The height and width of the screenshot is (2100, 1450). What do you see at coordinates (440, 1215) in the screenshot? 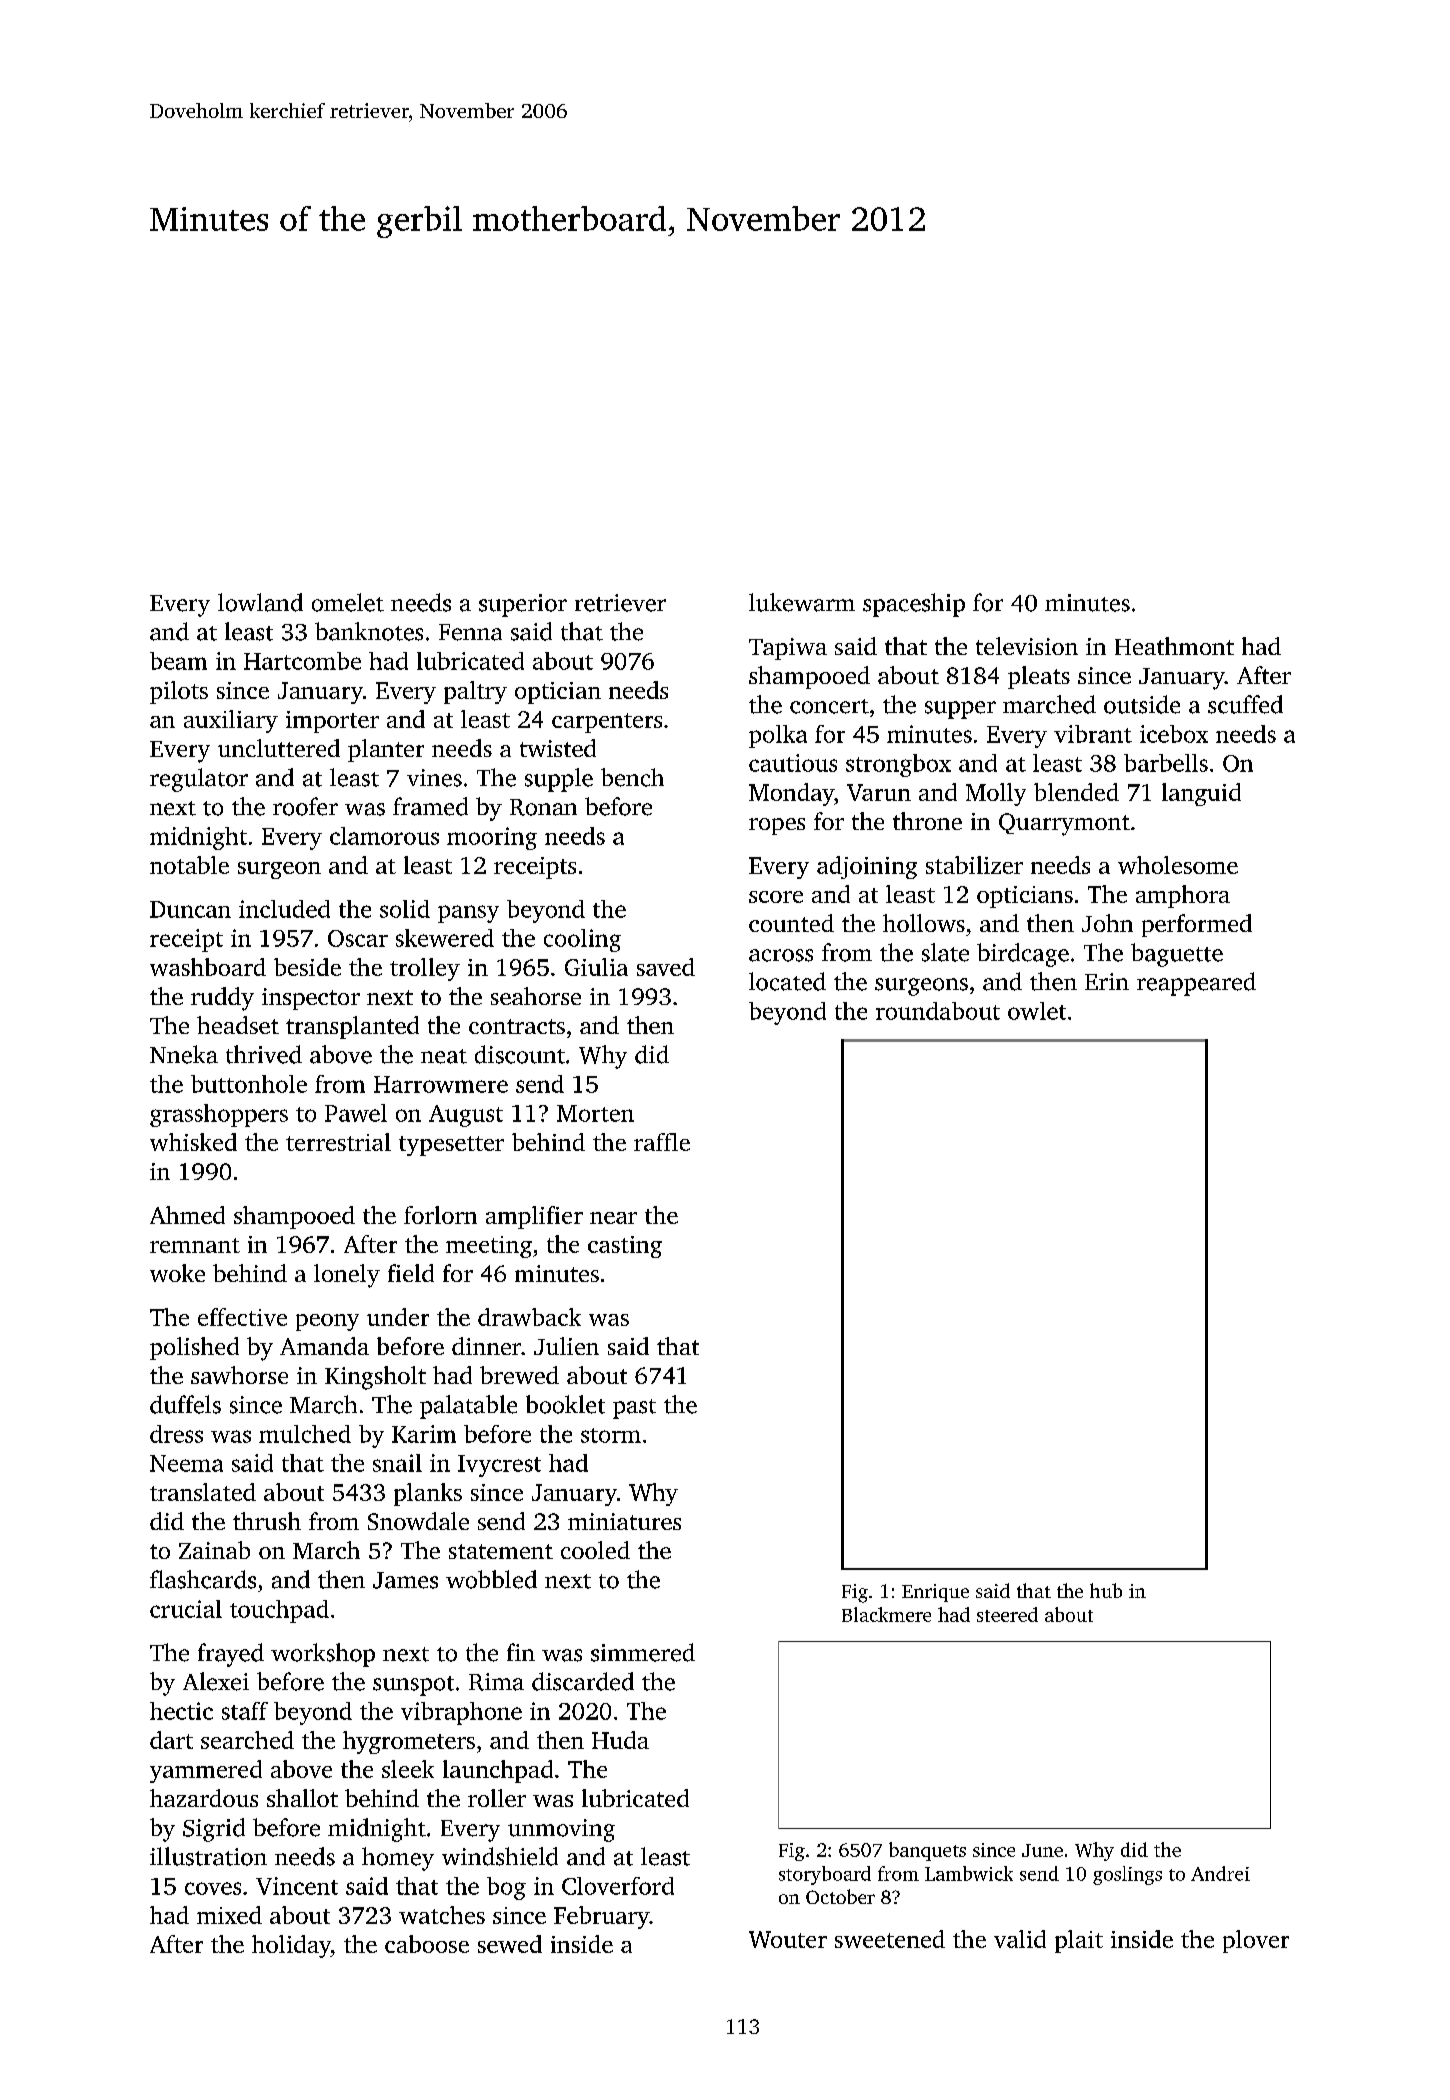
I see `forlorn` at bounding box center [440, 1215].
